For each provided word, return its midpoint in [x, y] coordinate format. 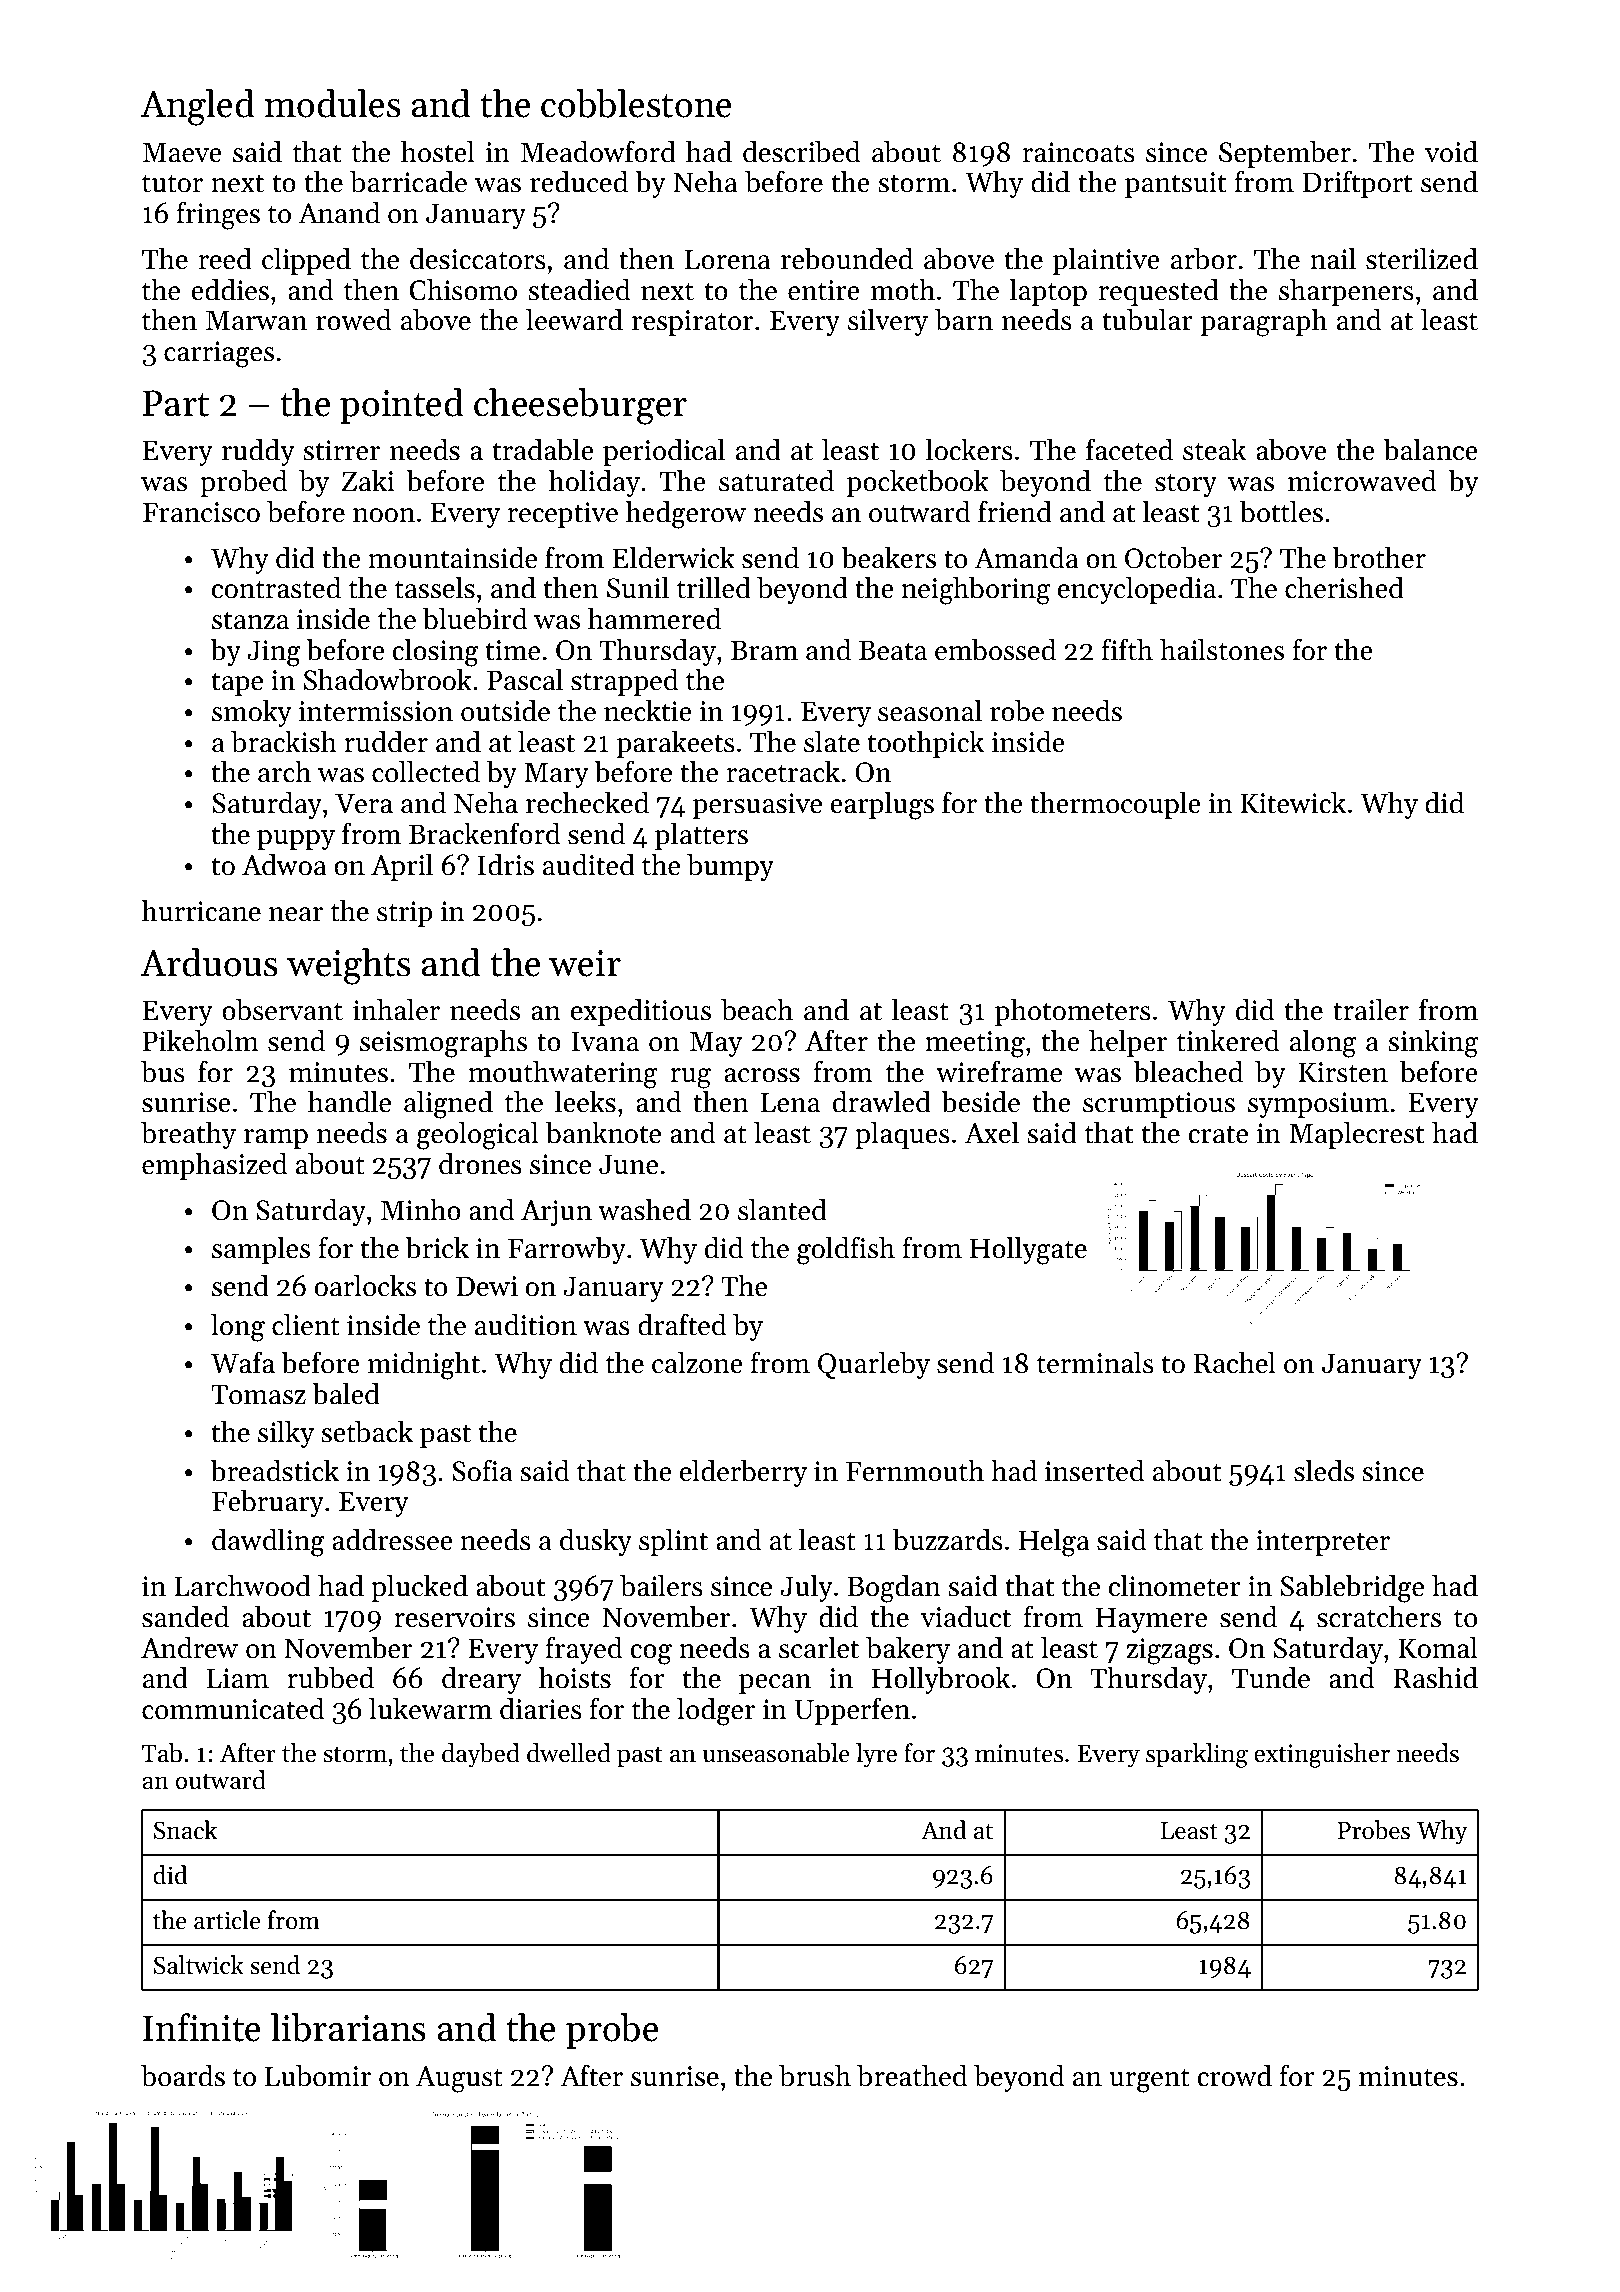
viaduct [966, 1617]
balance [1430, 450]
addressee [392, 1540]
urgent [1150, 2080]
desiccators [478, 259]
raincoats [1079, 152]
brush [815, 2076]
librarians [348, 2027]
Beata [893, 650]
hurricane [201, 911]
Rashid [1435, 1678]
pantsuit [1175, 185]
